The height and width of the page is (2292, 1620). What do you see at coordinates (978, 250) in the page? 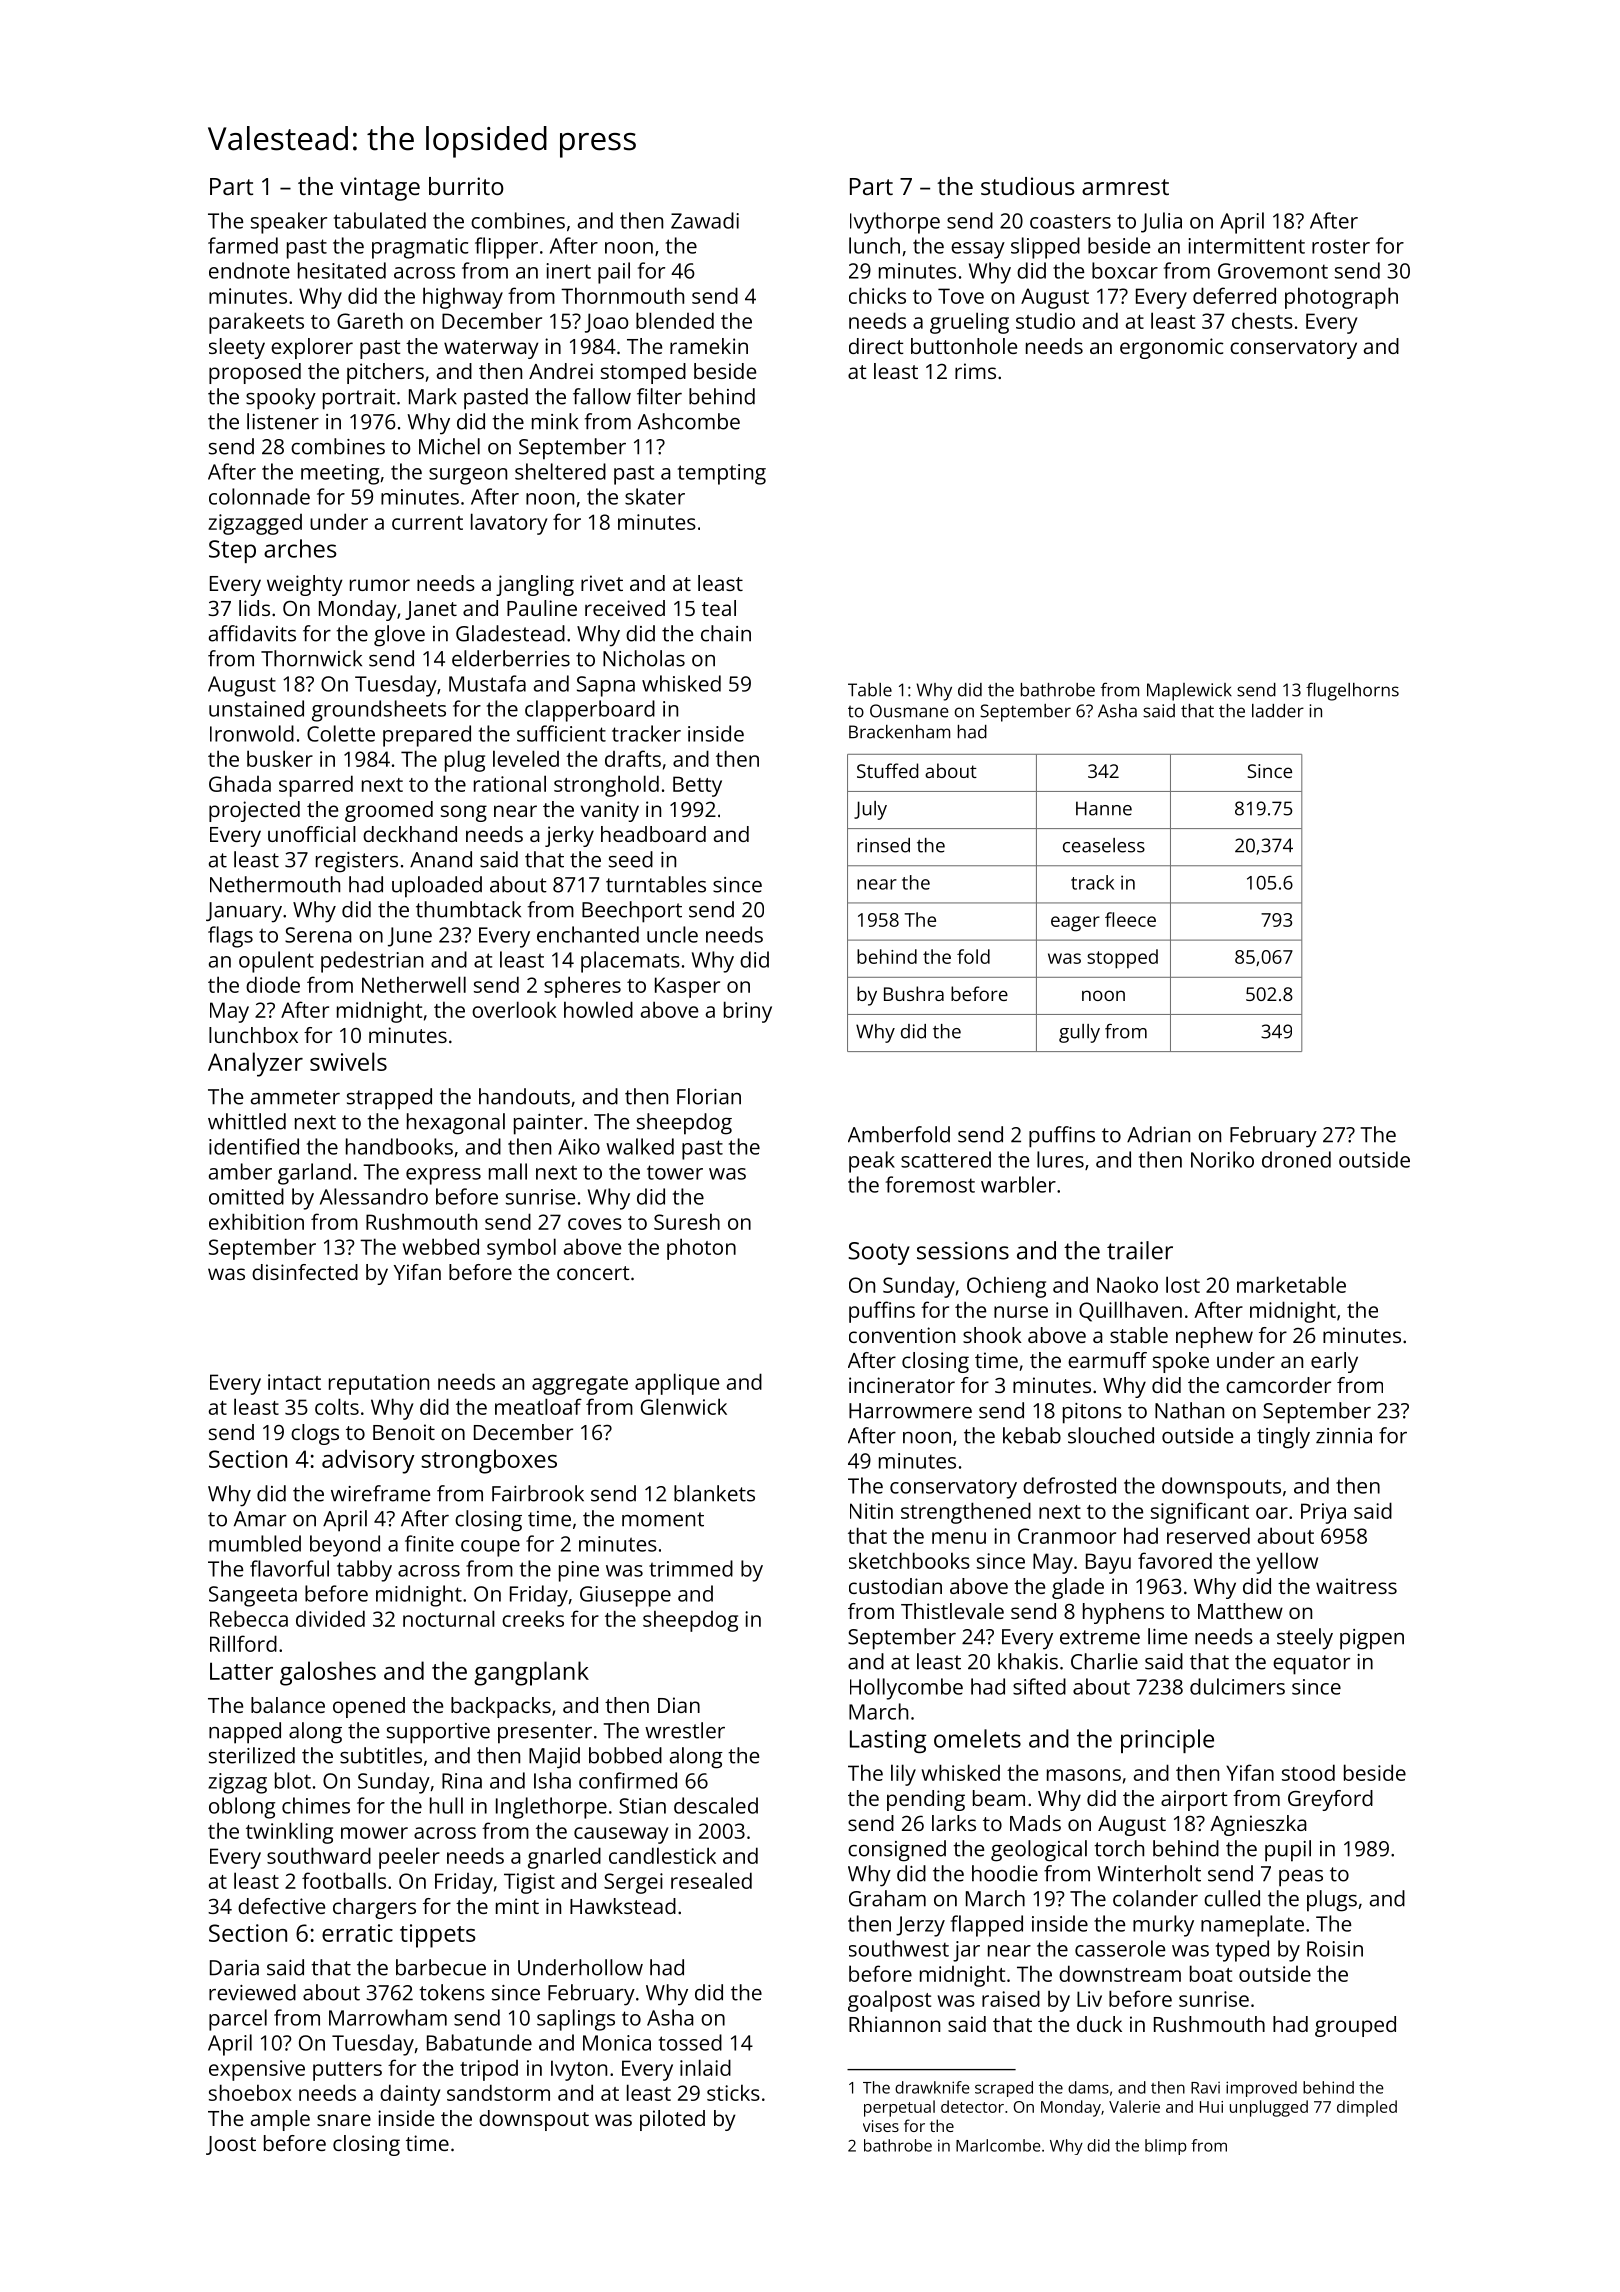
I see `essay` at bounding box center [978, 250].
